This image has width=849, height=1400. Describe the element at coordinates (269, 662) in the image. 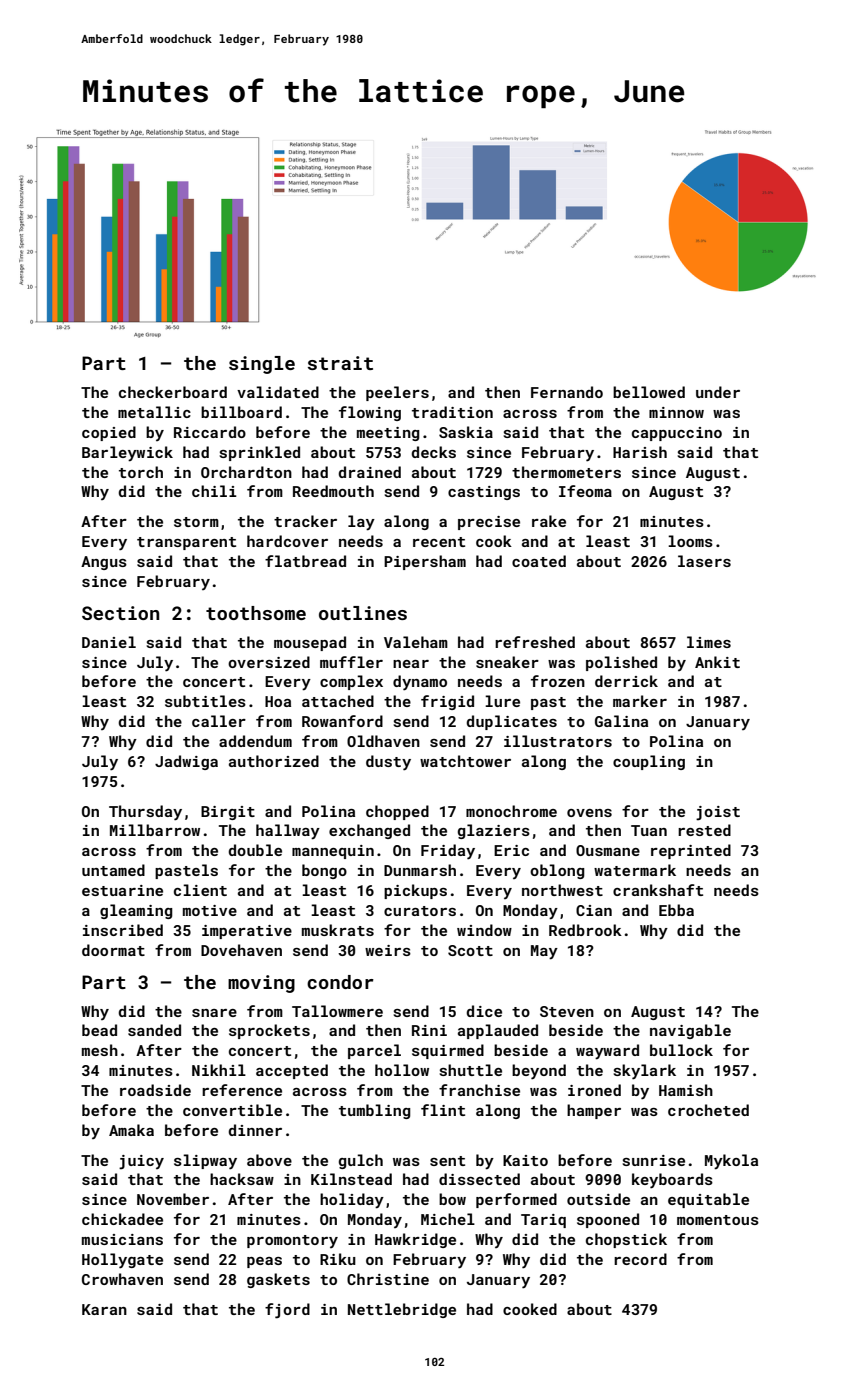

I see `oversized` at that location.
